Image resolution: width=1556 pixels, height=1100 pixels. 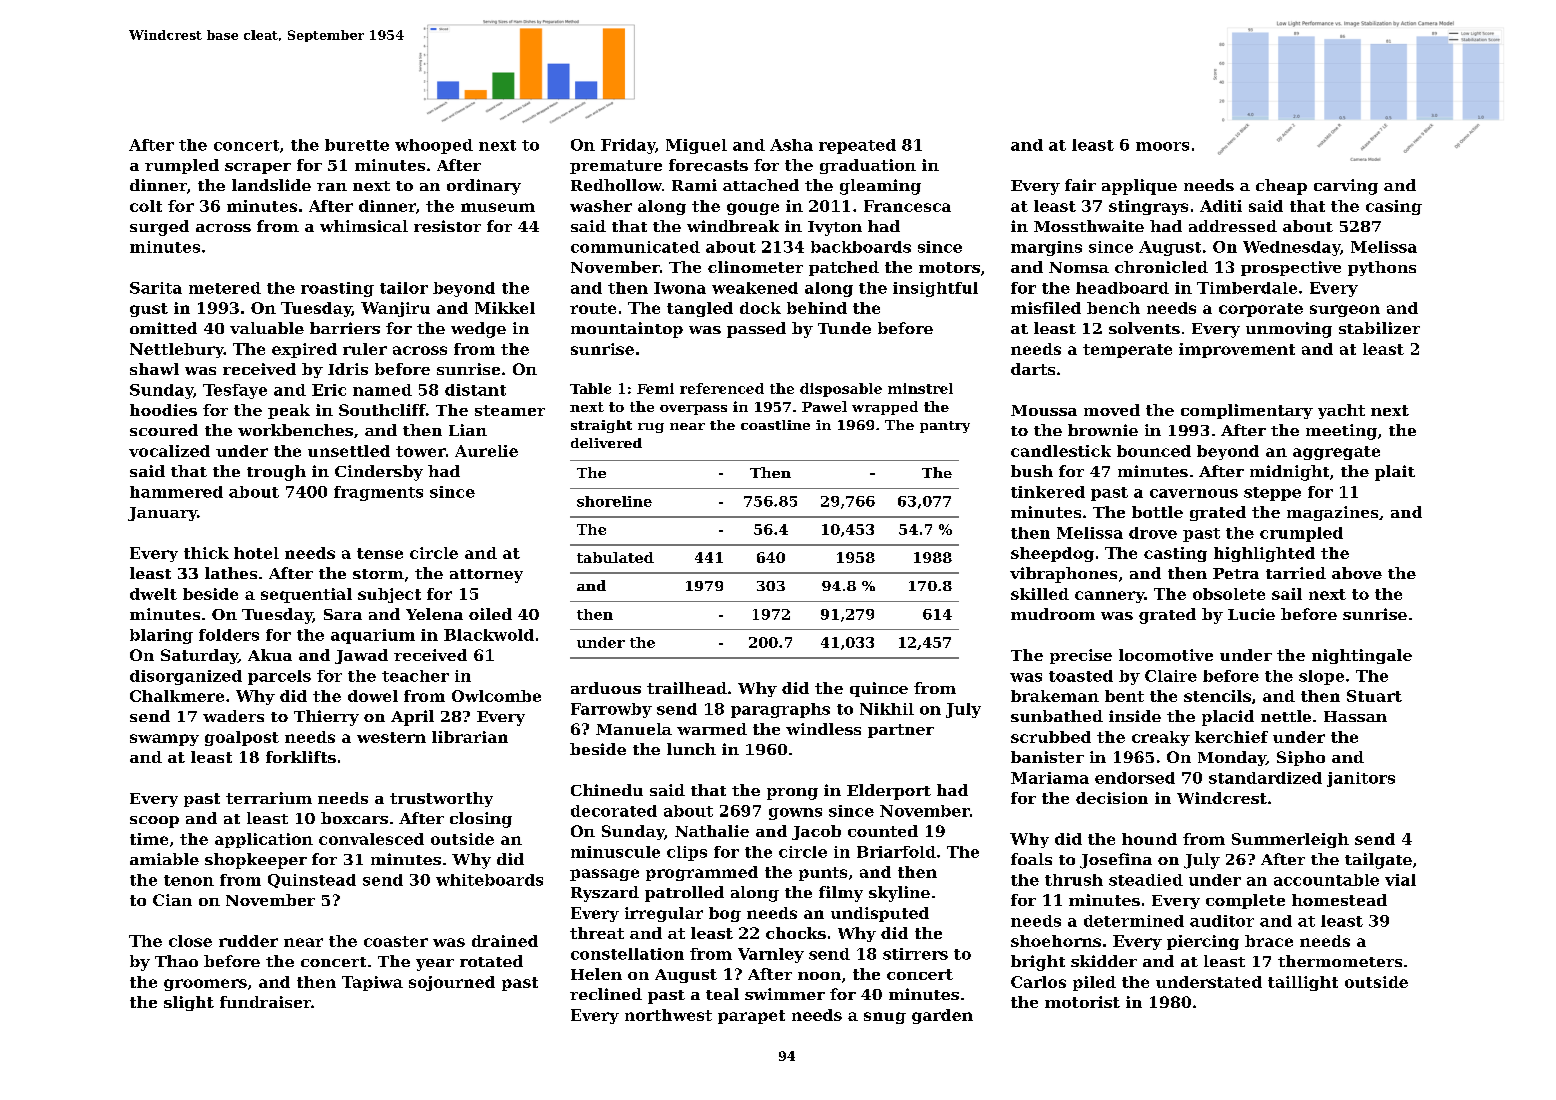 I want to click on dowel, so click(x=373, y=696).
